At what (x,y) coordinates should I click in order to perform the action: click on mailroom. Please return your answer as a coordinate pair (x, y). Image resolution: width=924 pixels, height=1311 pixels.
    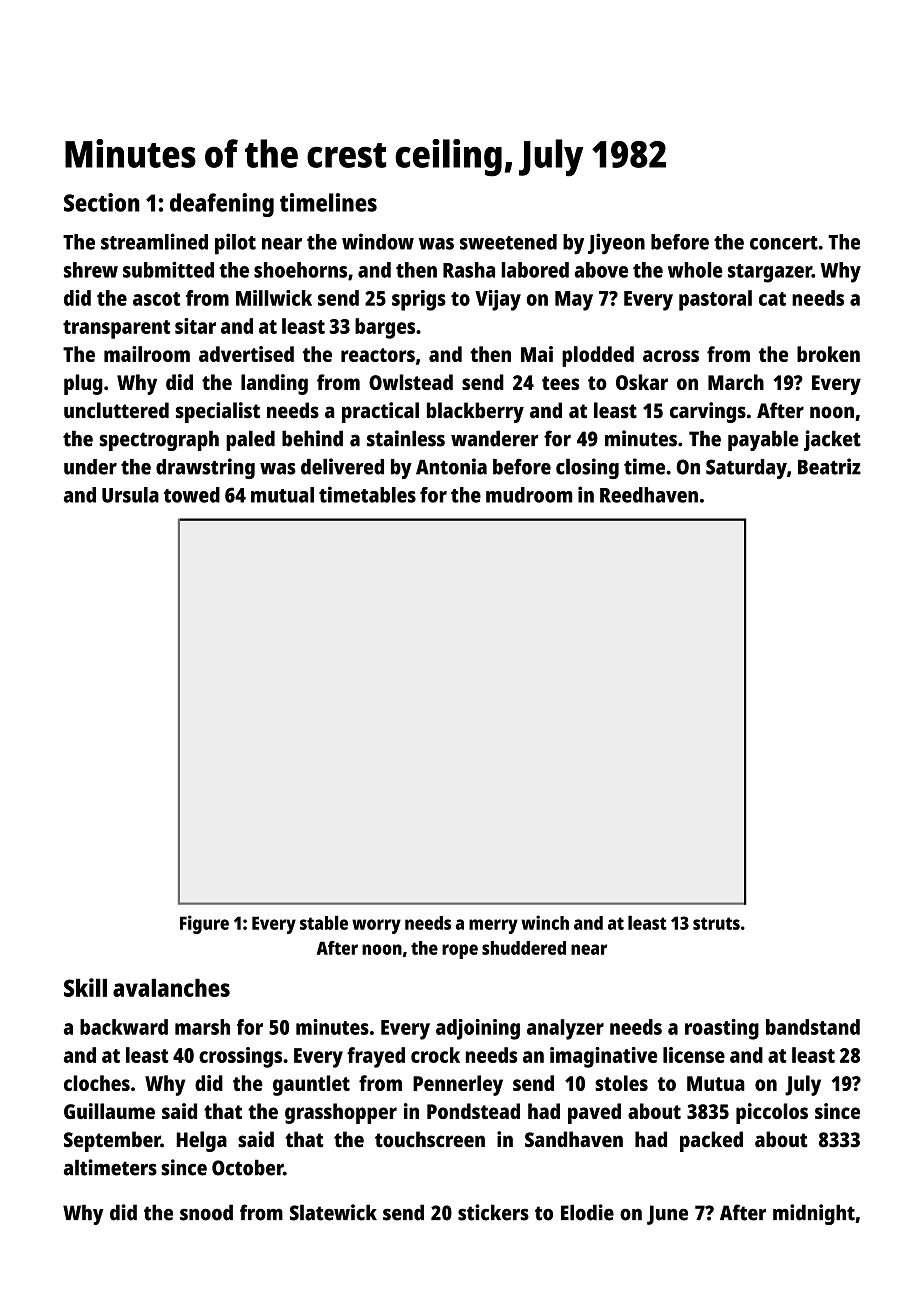
    Looking at the image, I should click on (147, 354).
